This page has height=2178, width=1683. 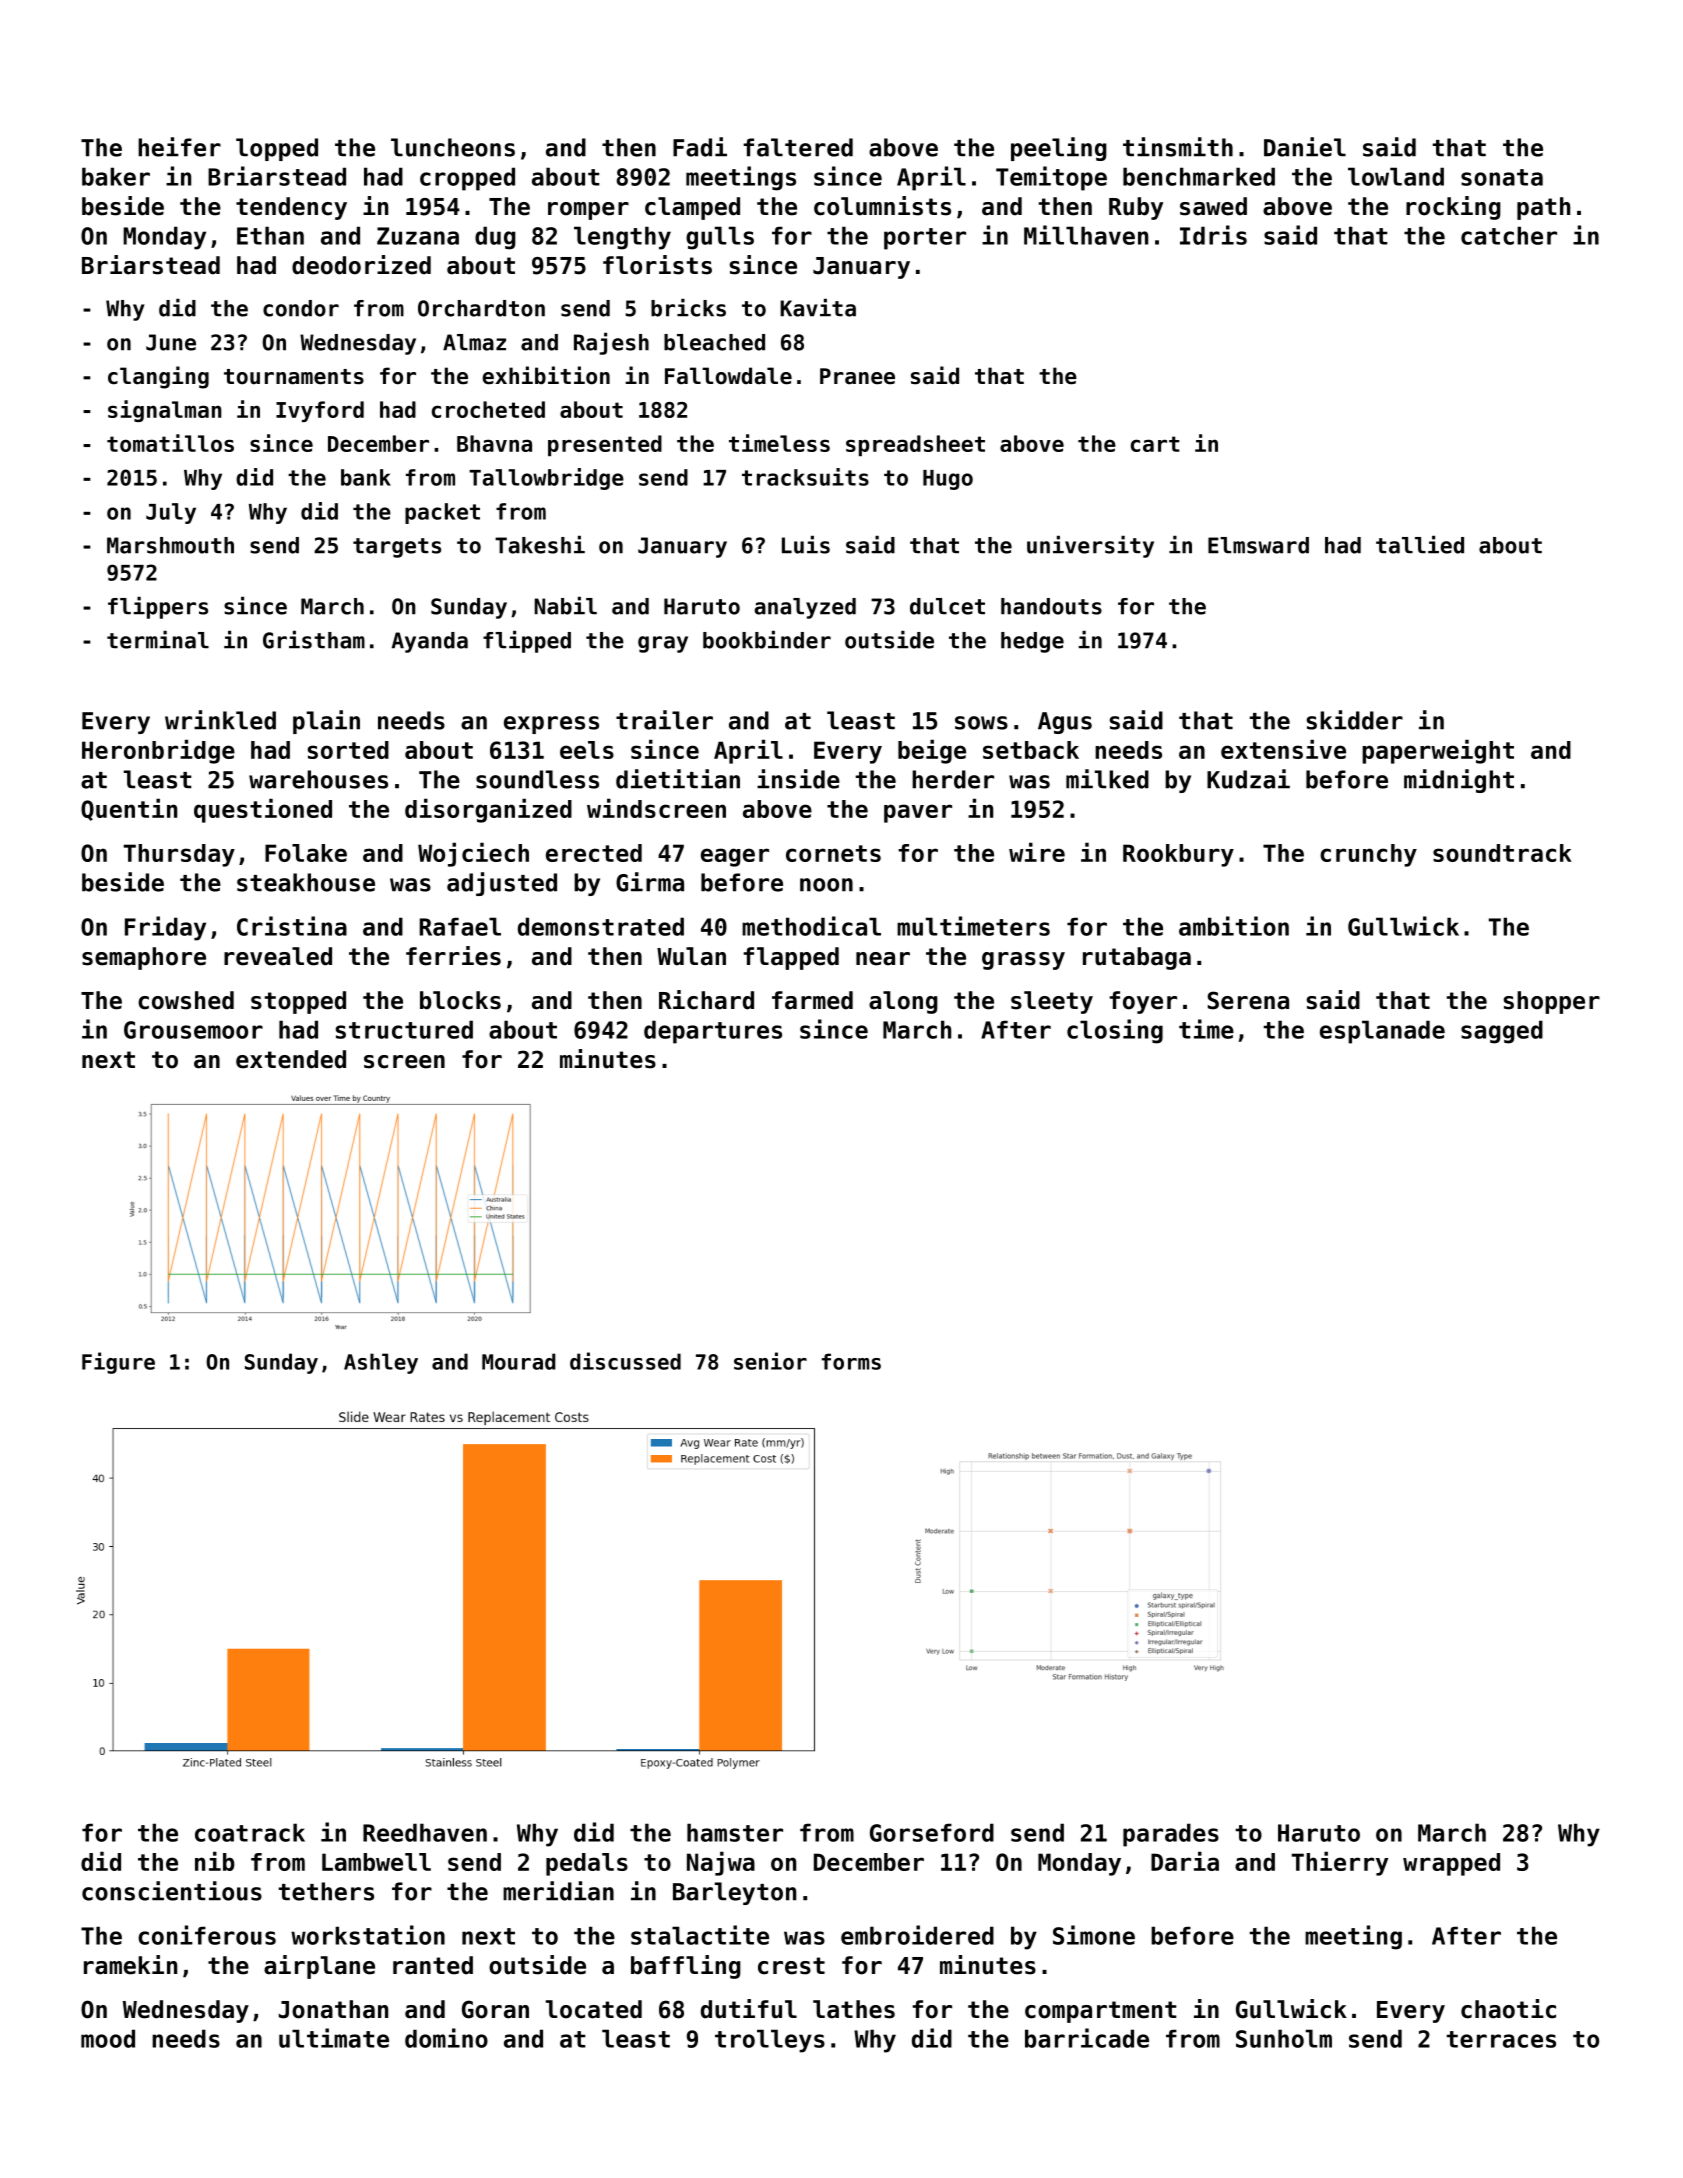 I want to click on crest, so click(x=791, y=1966).
